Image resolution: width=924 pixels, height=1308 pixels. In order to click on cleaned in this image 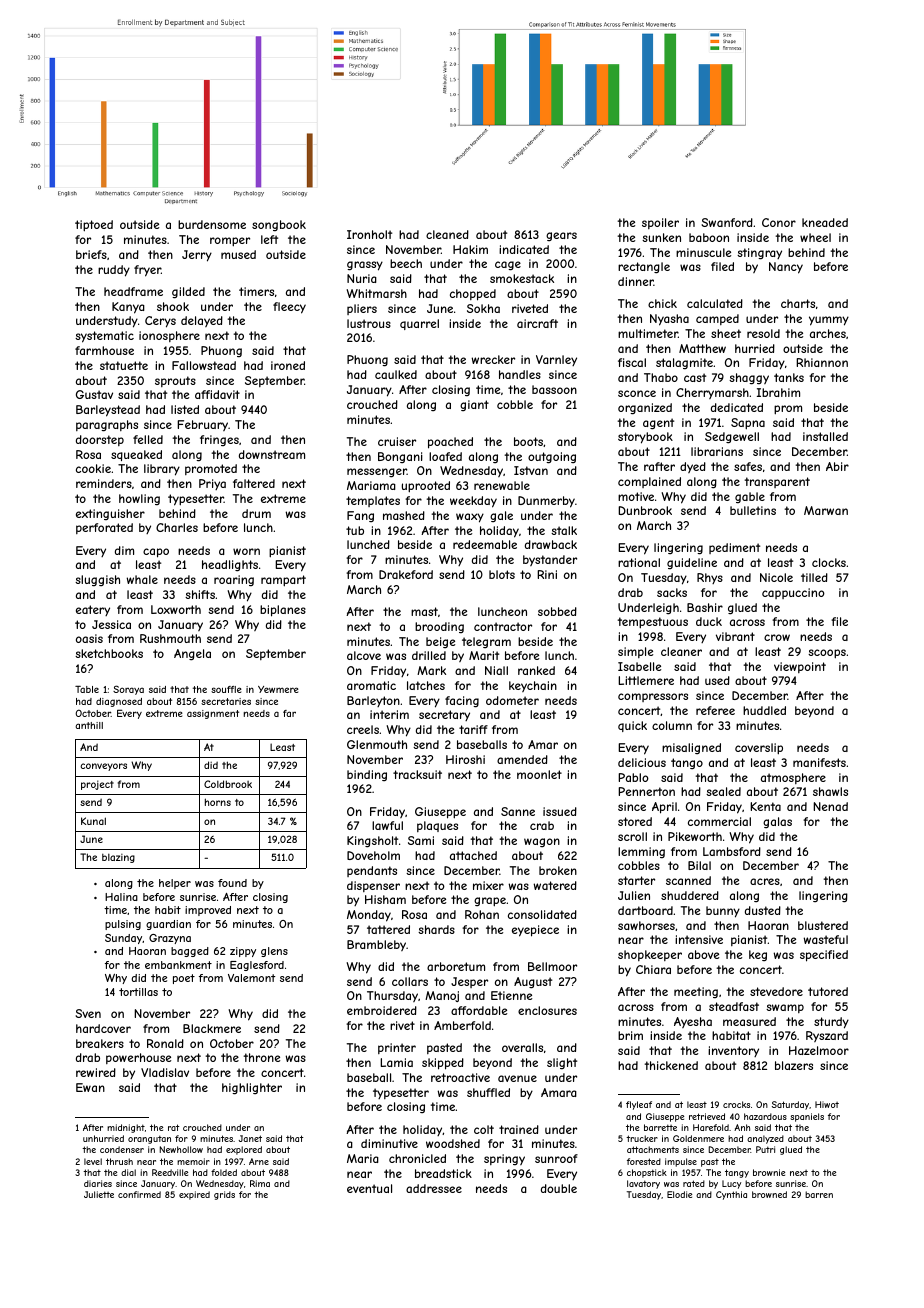, I will do `click(447, 234)`.
